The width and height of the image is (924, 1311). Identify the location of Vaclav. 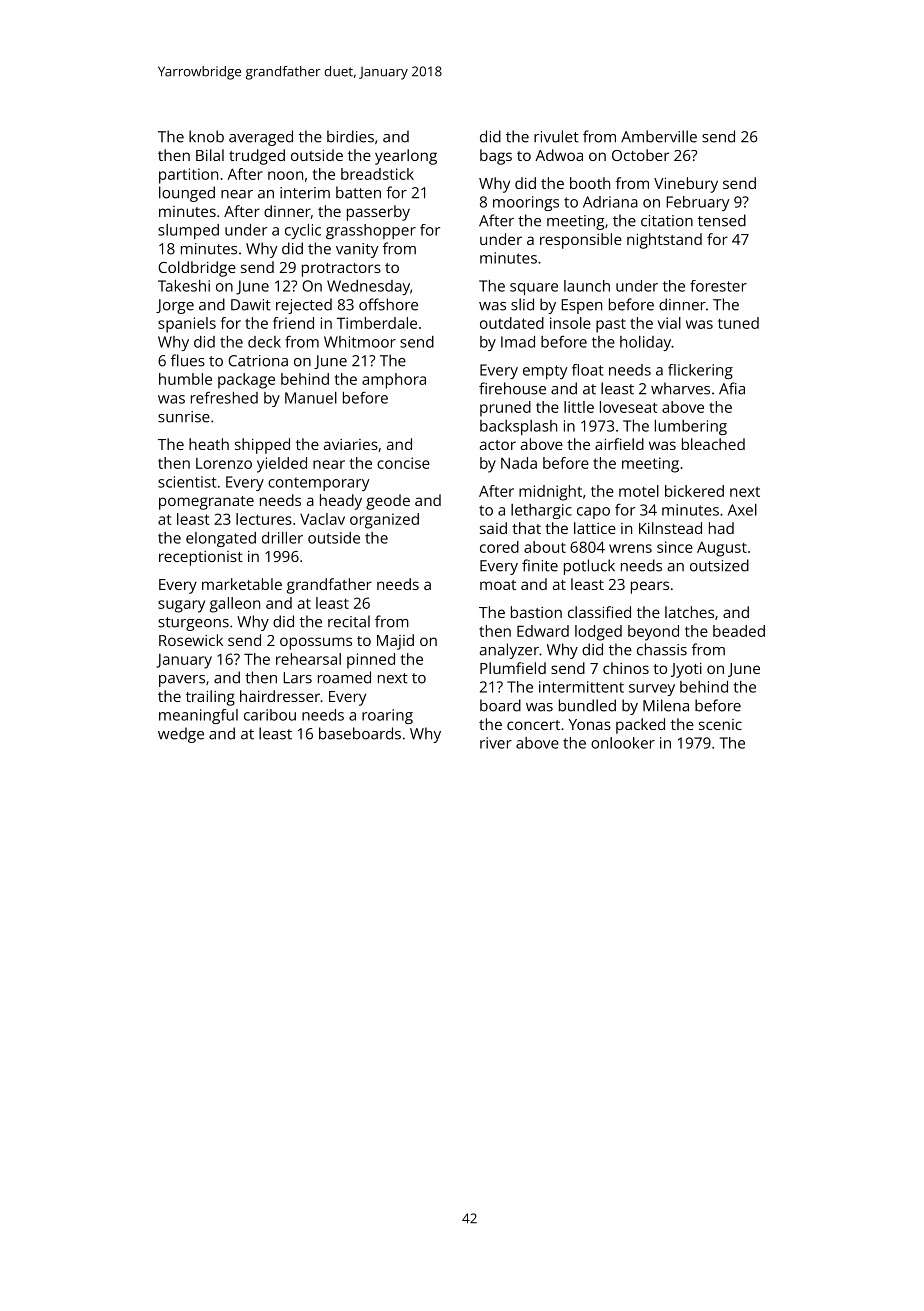
(322, 519).
